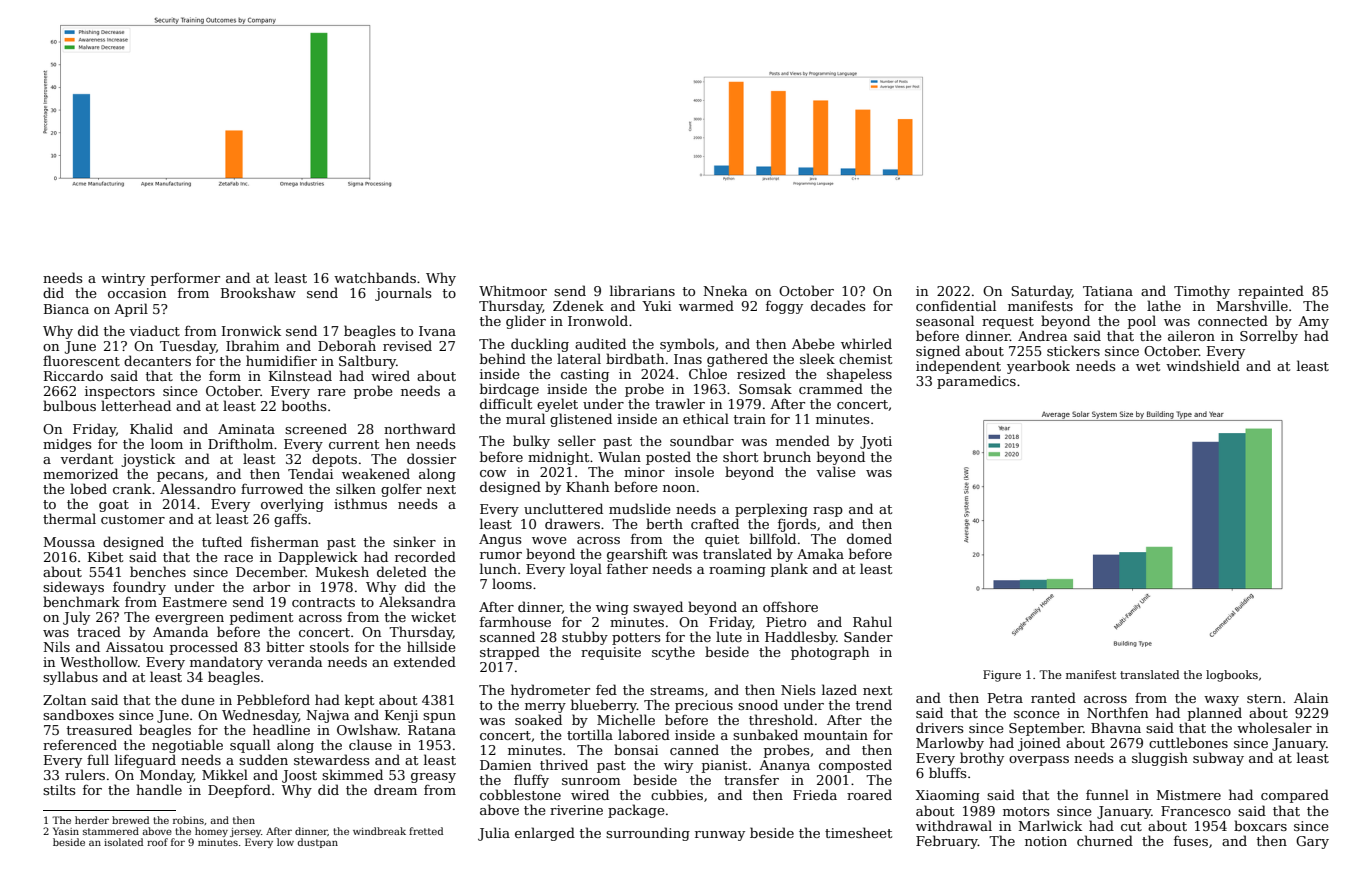 Image resolution: width=1372 pixels, height=887 pixels. I want to click on silken, so click(356, 488).
